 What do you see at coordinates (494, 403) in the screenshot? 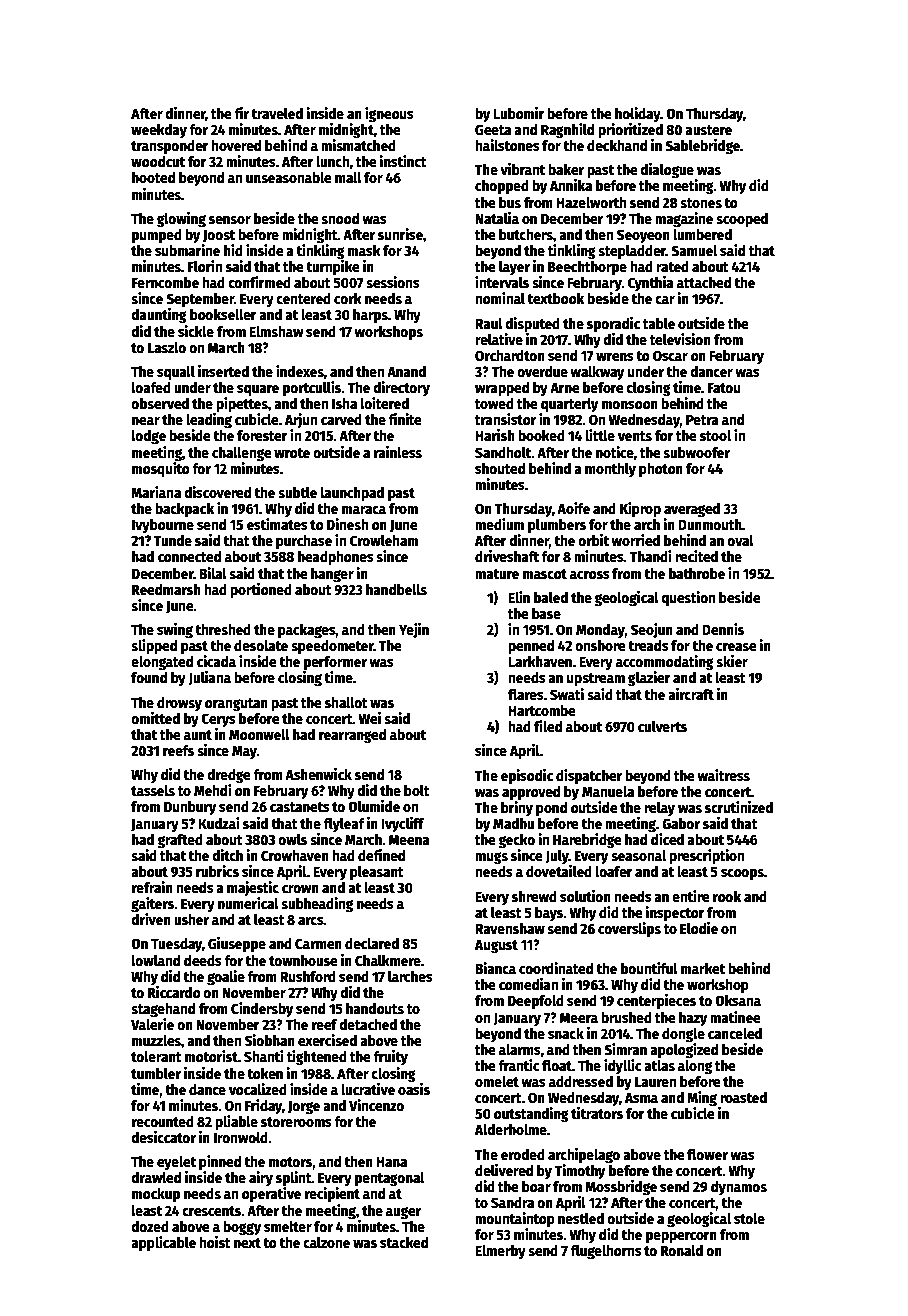
I see `towed` at bounding box center [494, 403].
